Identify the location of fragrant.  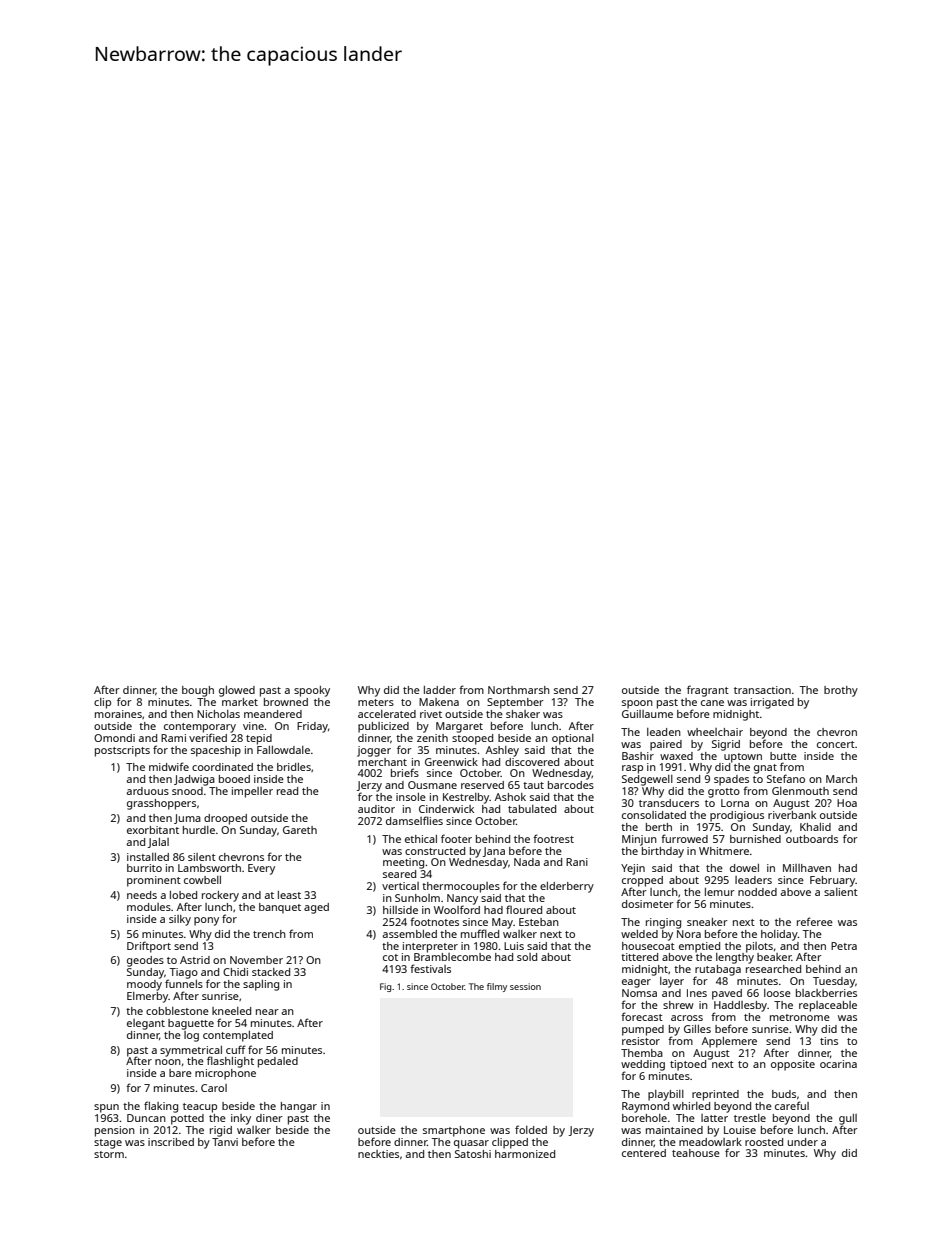
(708, 691).
